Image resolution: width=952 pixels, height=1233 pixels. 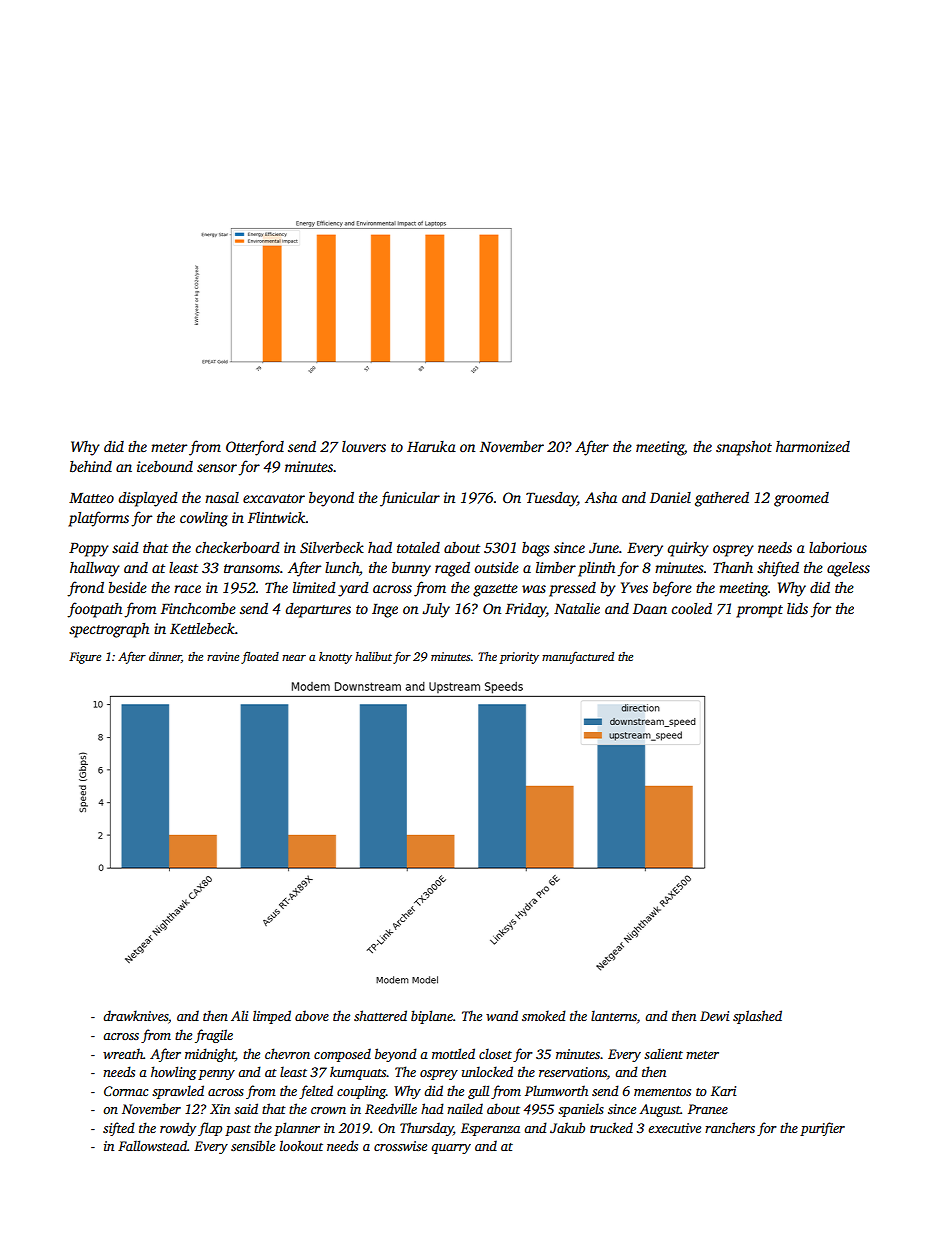 I want to click on snapshot, so click(x=744, y=448).
